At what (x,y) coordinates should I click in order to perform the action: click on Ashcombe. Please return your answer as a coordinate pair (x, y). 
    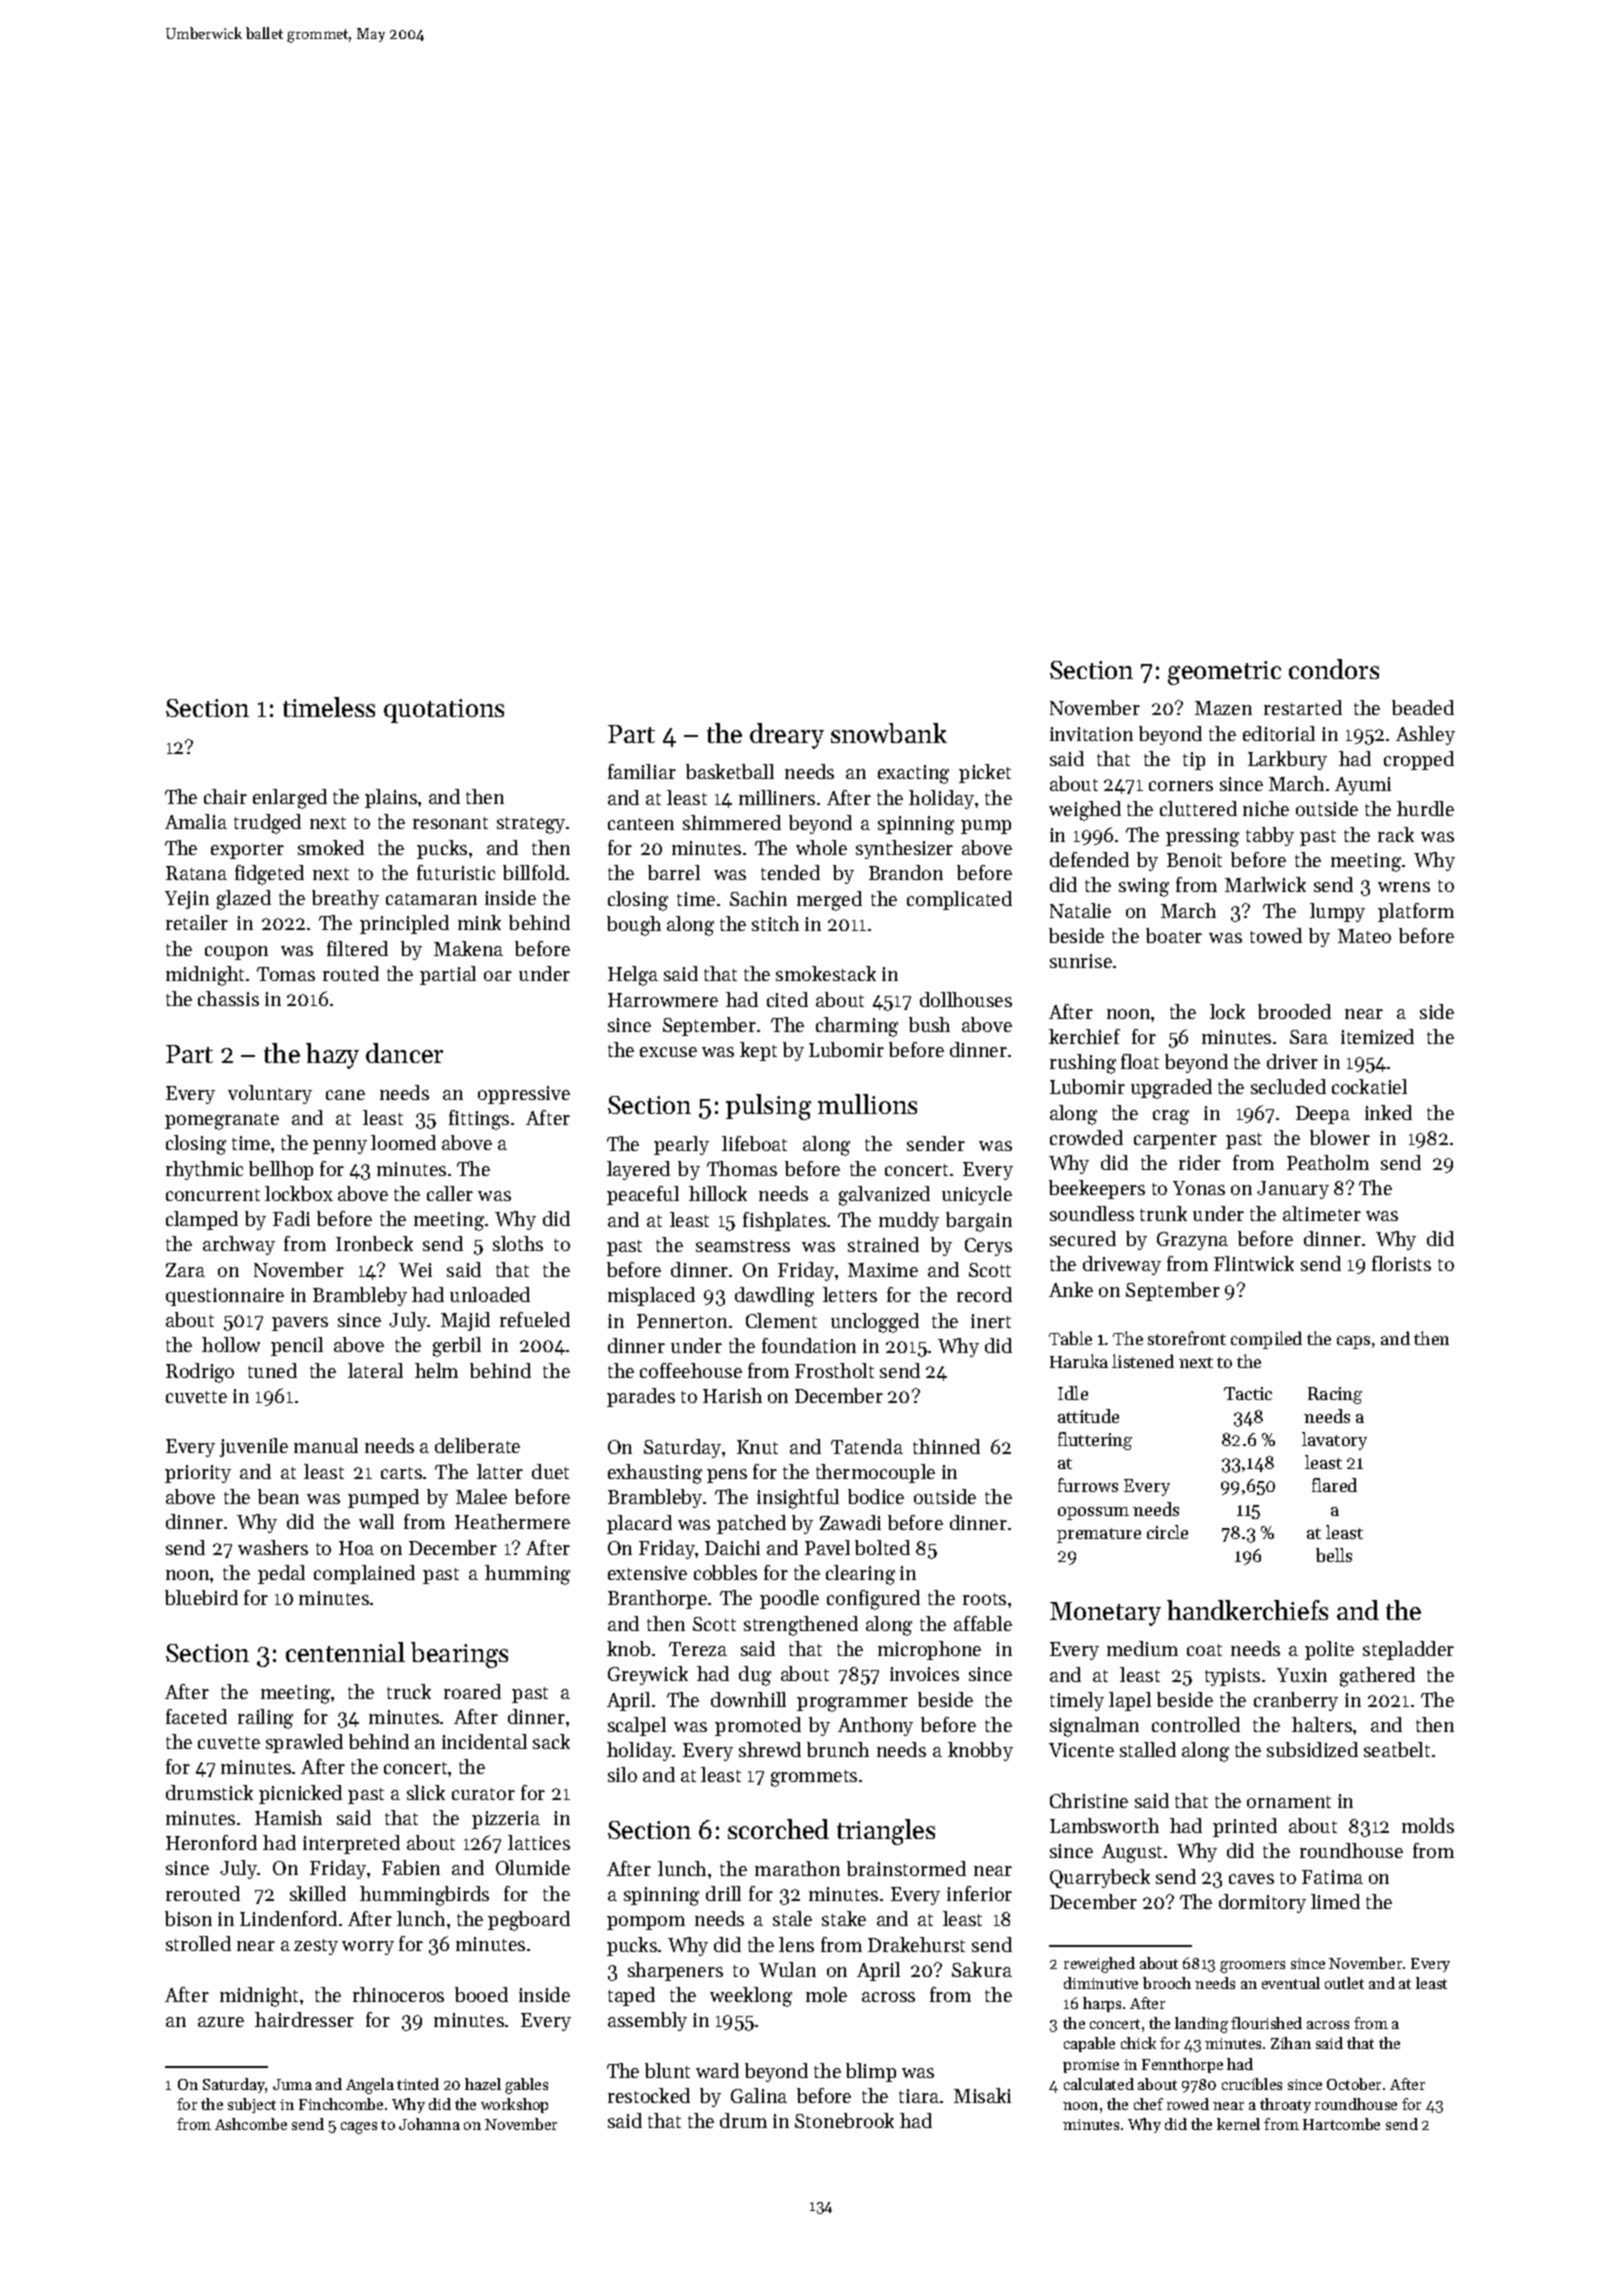
    Looking at the image, I should click on (251, 2124).
